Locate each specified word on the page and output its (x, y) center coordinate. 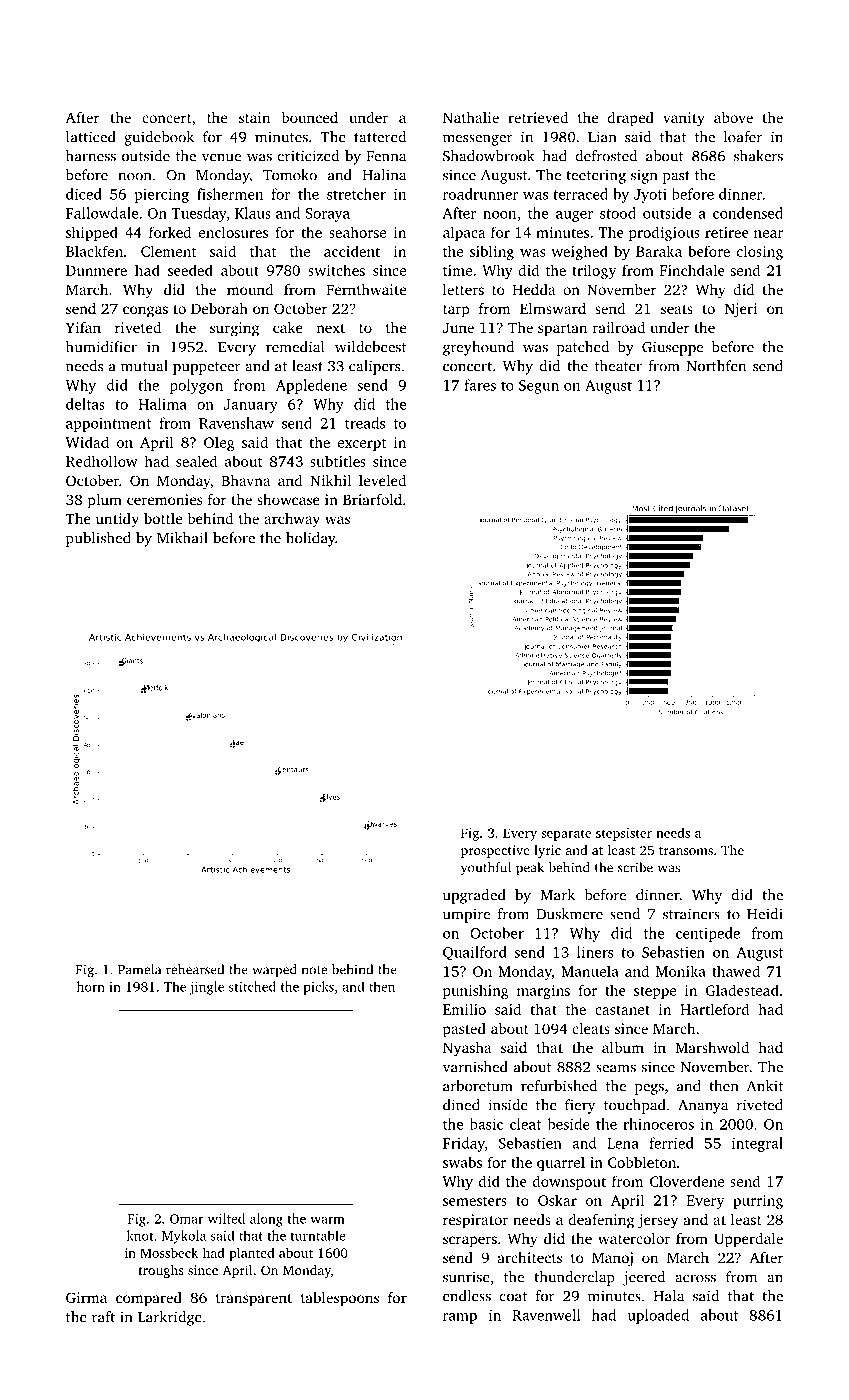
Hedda (534, 289)
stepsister (624, 834)
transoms (686, 851)
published (98, 539)
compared (149, 1299)
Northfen (716, 366)
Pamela (139, 969)
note (314, 970)
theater (618, 366)
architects (530, 1257)
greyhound (478, 348)
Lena (623, 1143)
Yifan (83, 327)
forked (170, 232)
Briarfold (372, 499)
